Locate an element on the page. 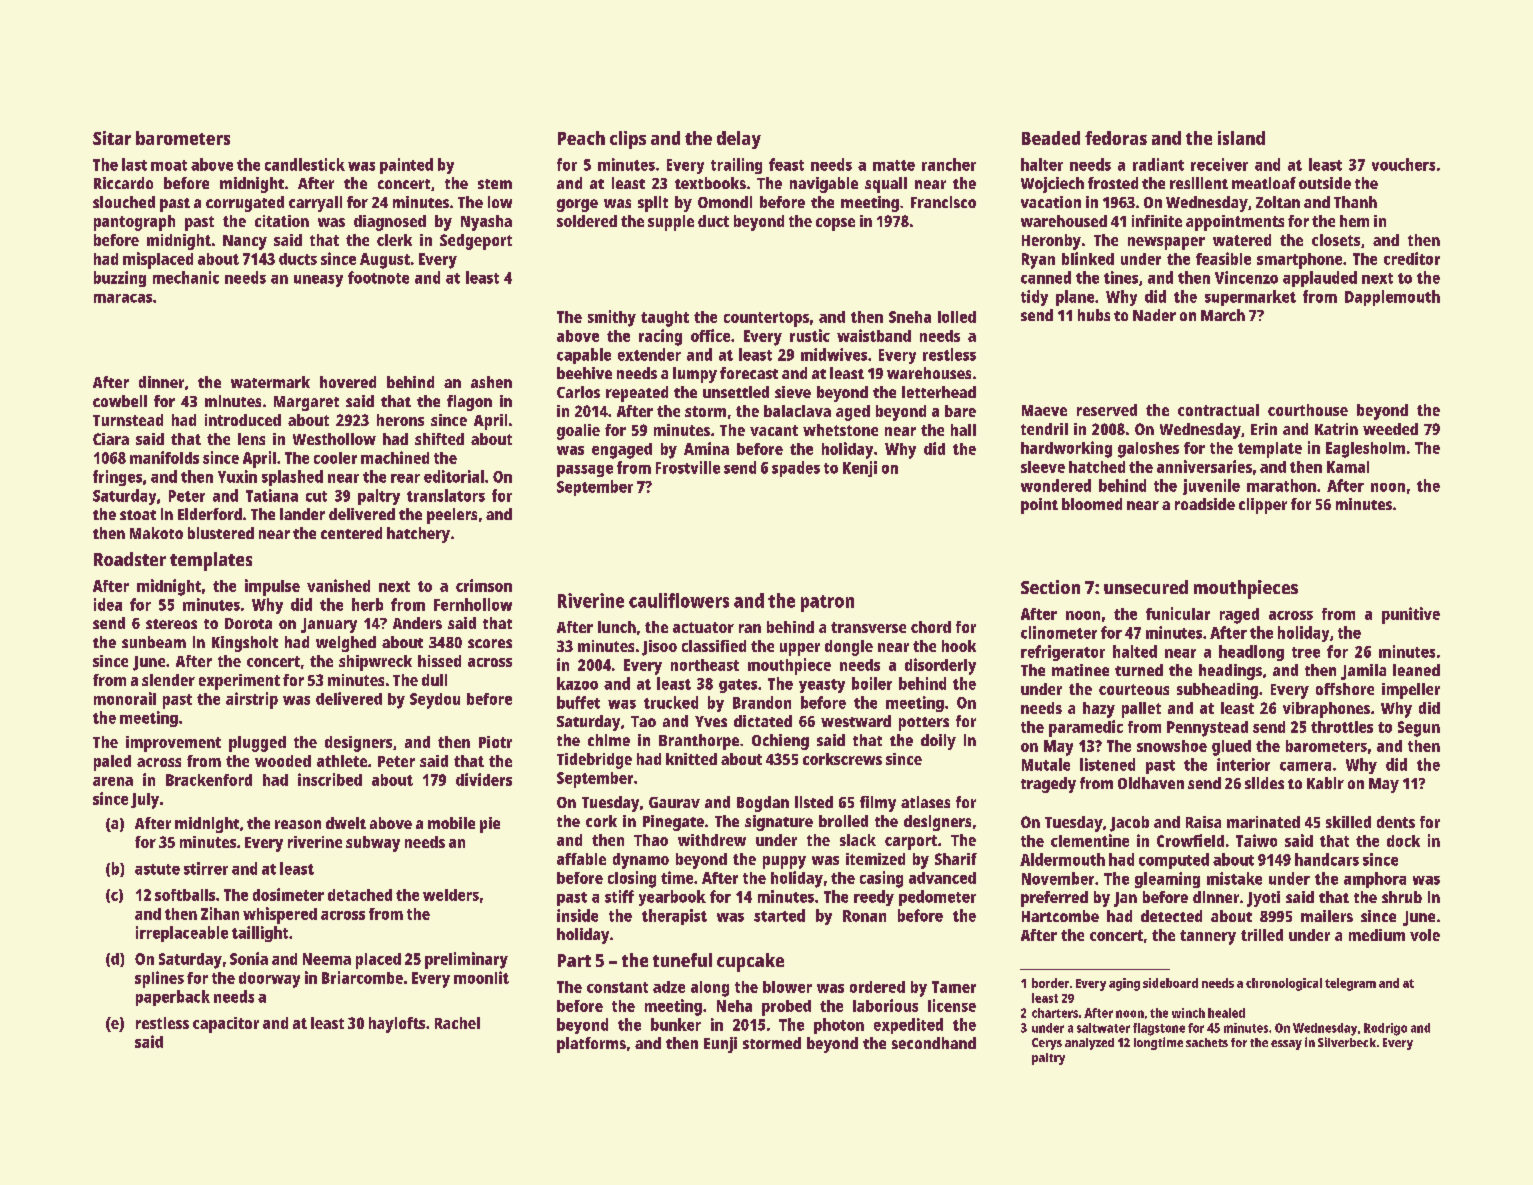 The width and height of the image is (1533, 1185). punitive is located at coordinates (1411, 615).
